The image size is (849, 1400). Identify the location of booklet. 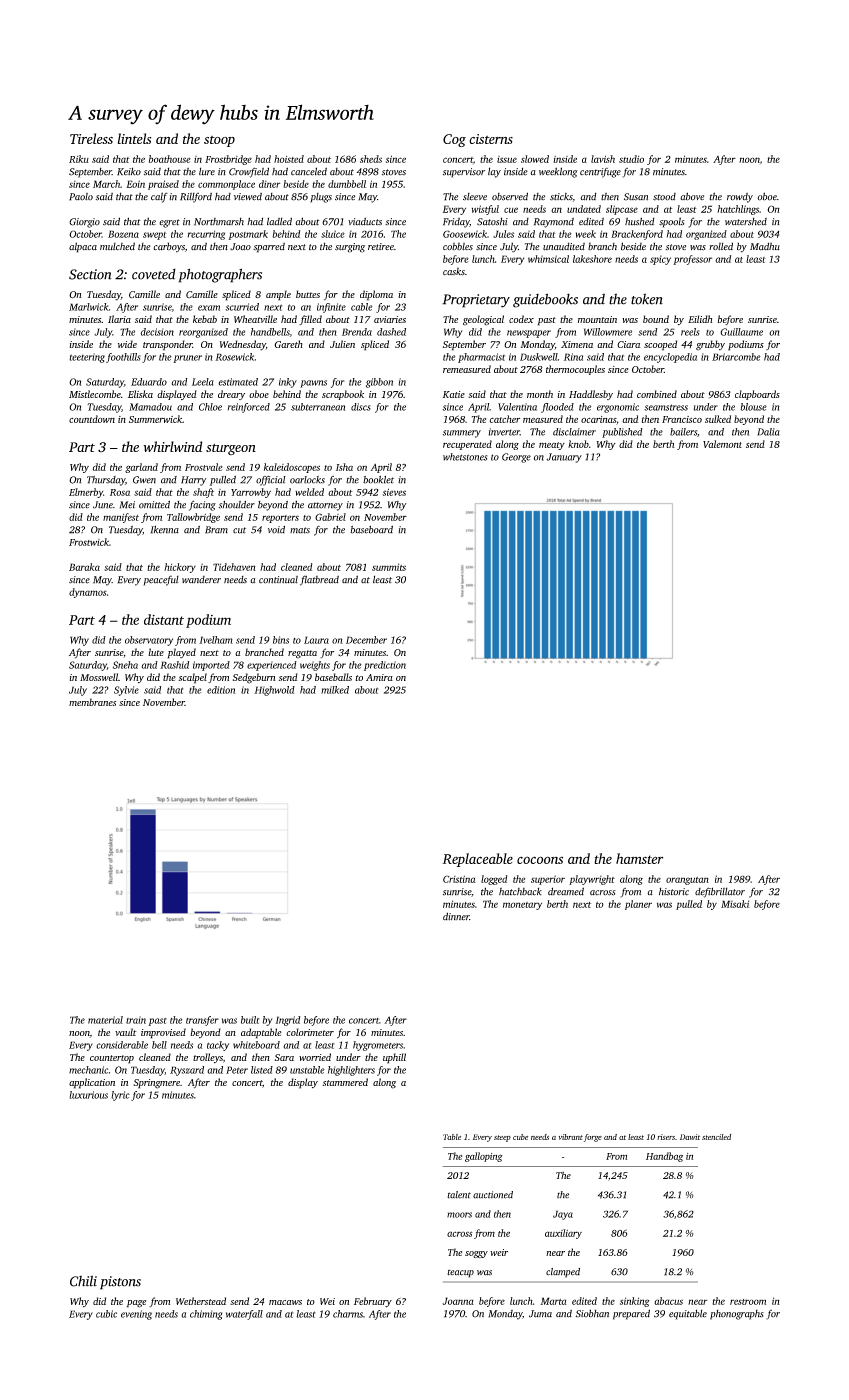
(378, 480).
